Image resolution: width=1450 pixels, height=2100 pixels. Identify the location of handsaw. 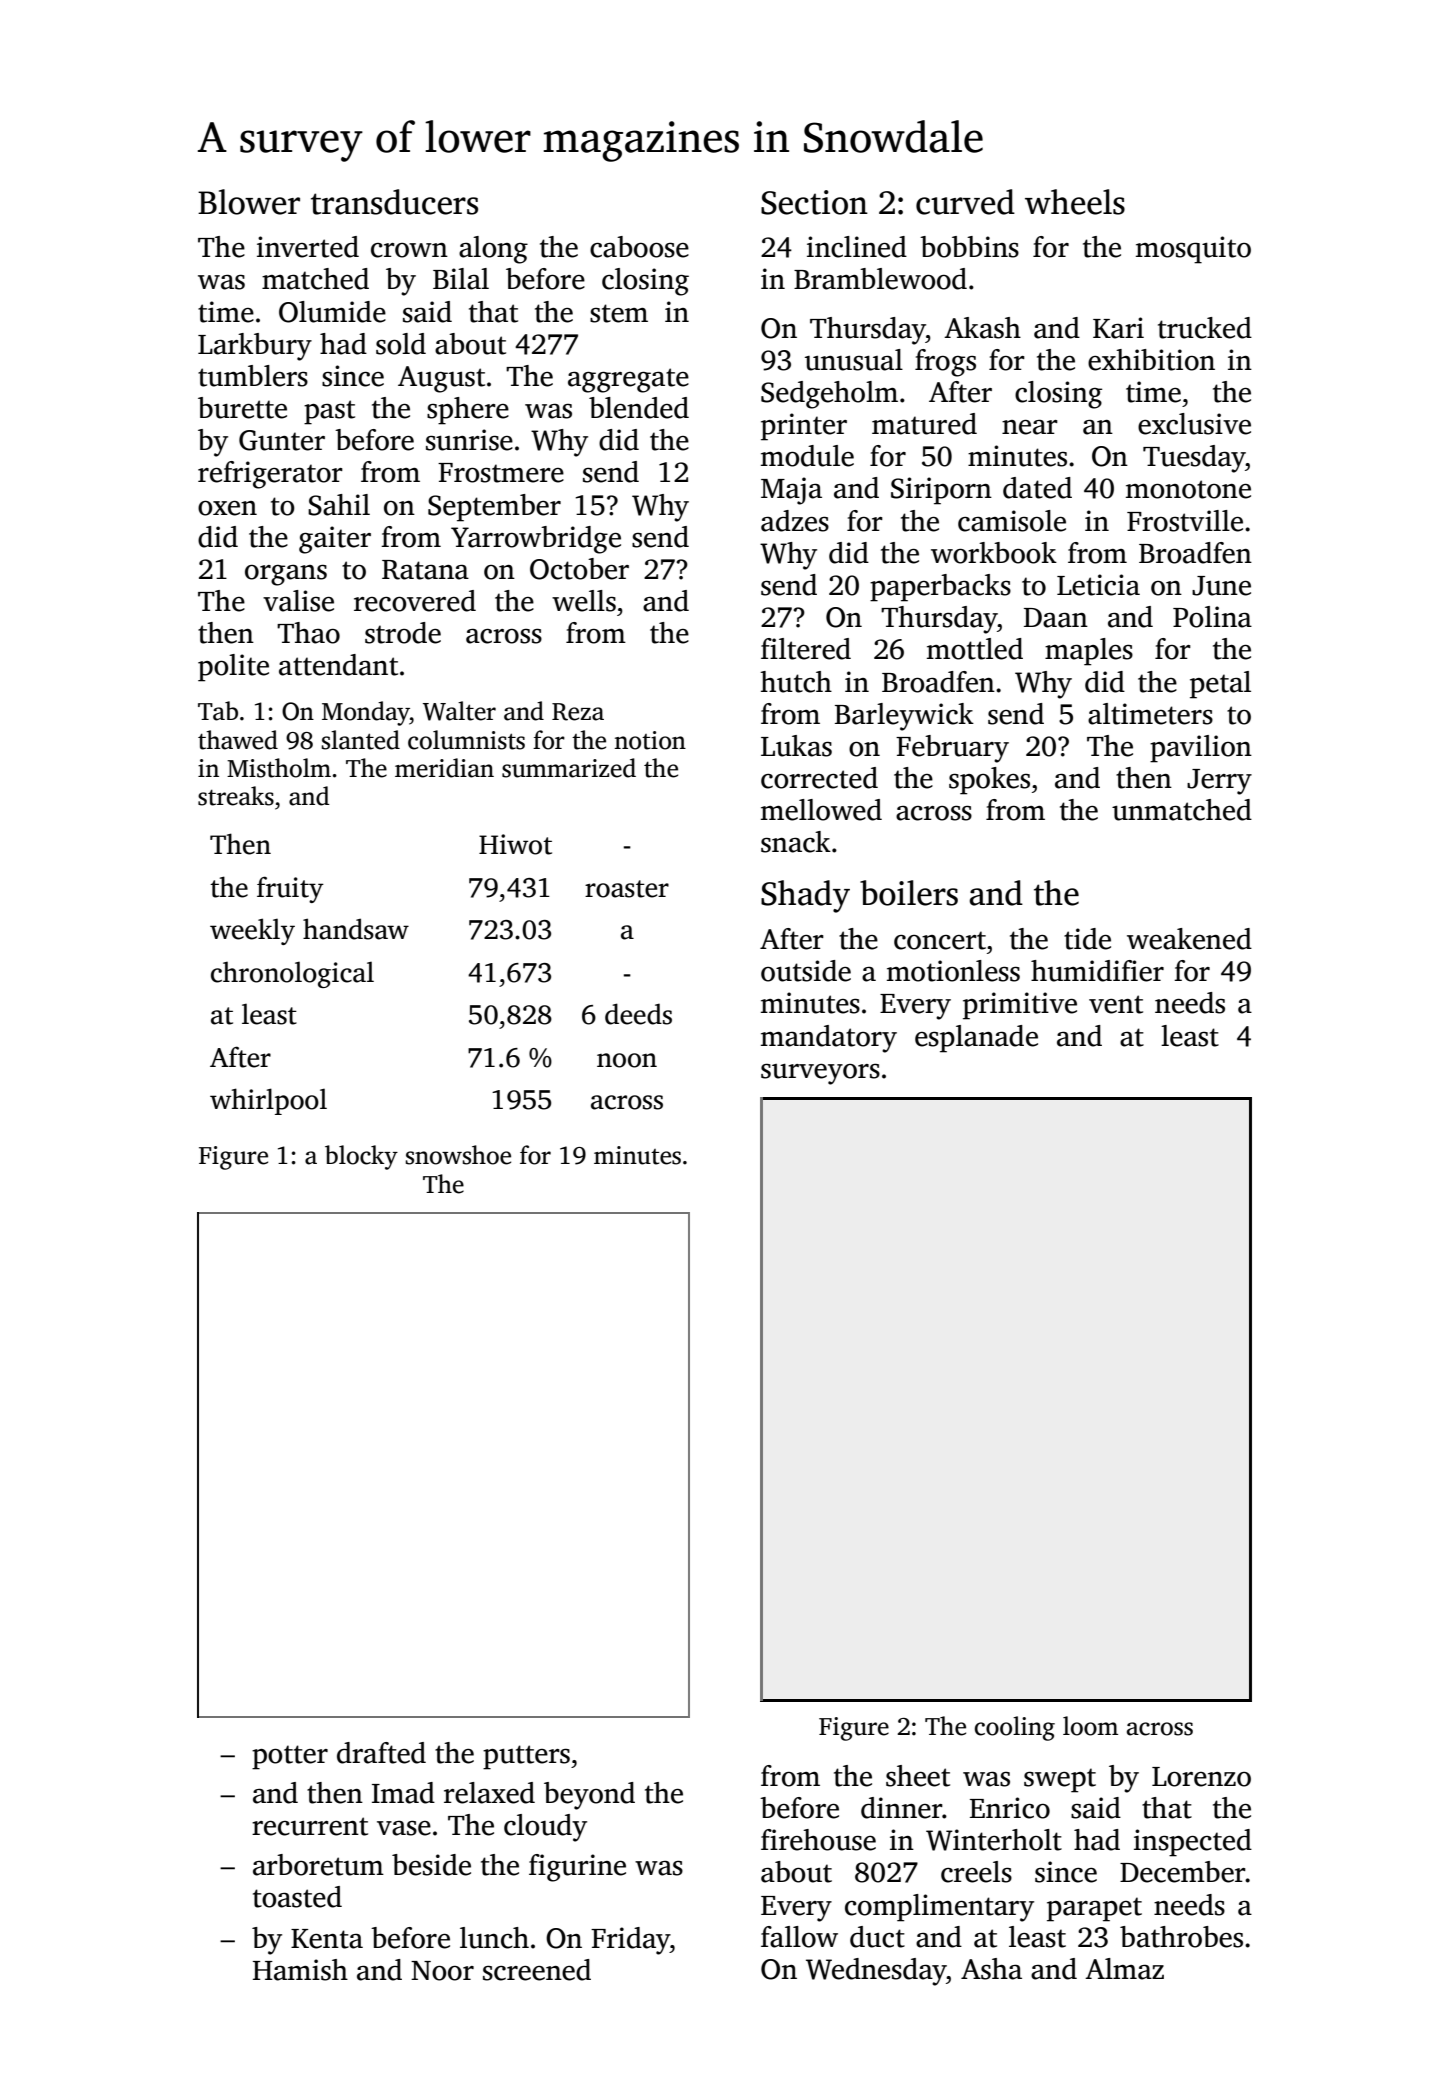
(356, 929).
